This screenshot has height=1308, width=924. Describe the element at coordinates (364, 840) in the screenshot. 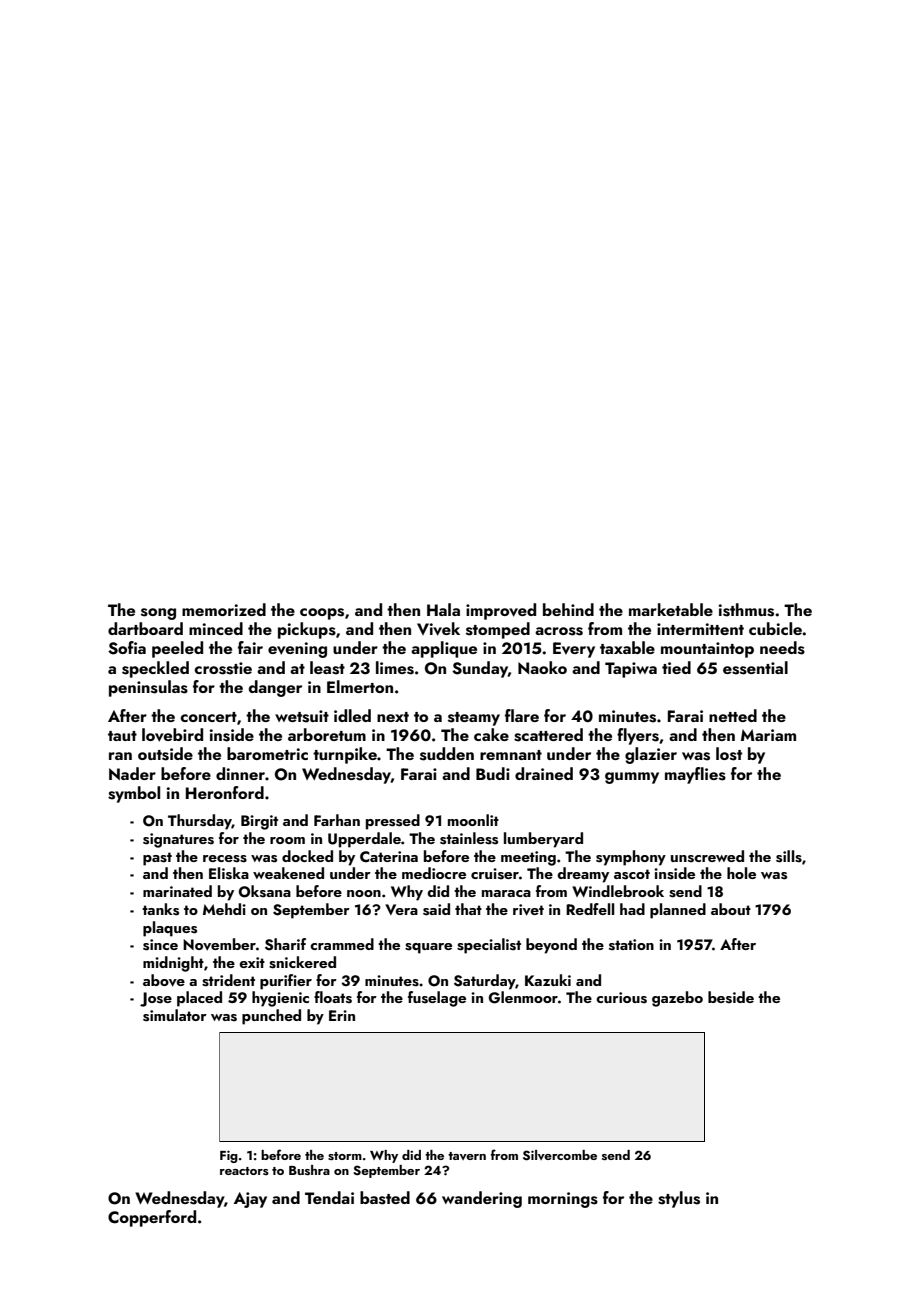

I see `Upperdale` at that location.
